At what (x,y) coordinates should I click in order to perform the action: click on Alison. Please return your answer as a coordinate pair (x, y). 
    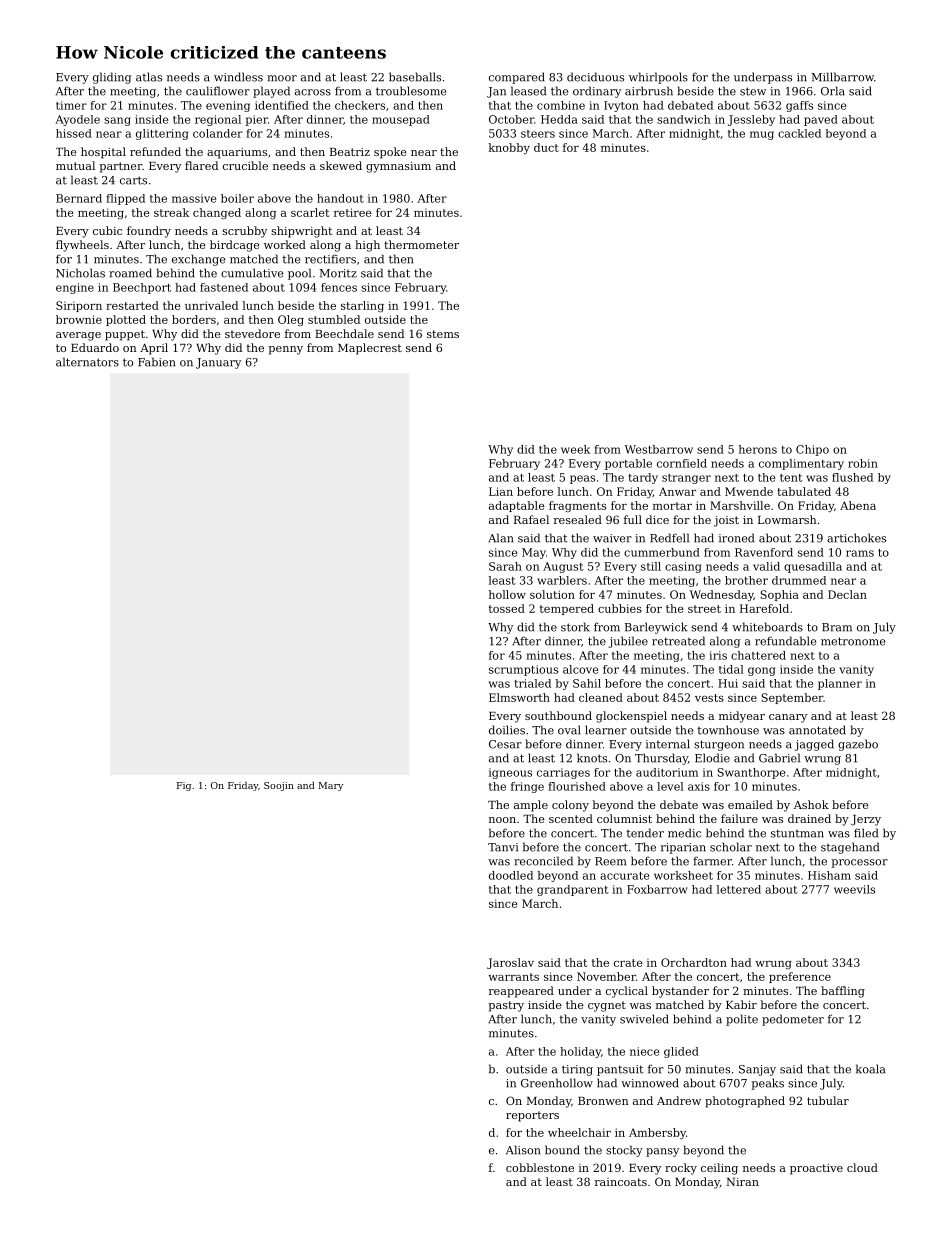
    Looking at the image, I should click on (523, 1150).
